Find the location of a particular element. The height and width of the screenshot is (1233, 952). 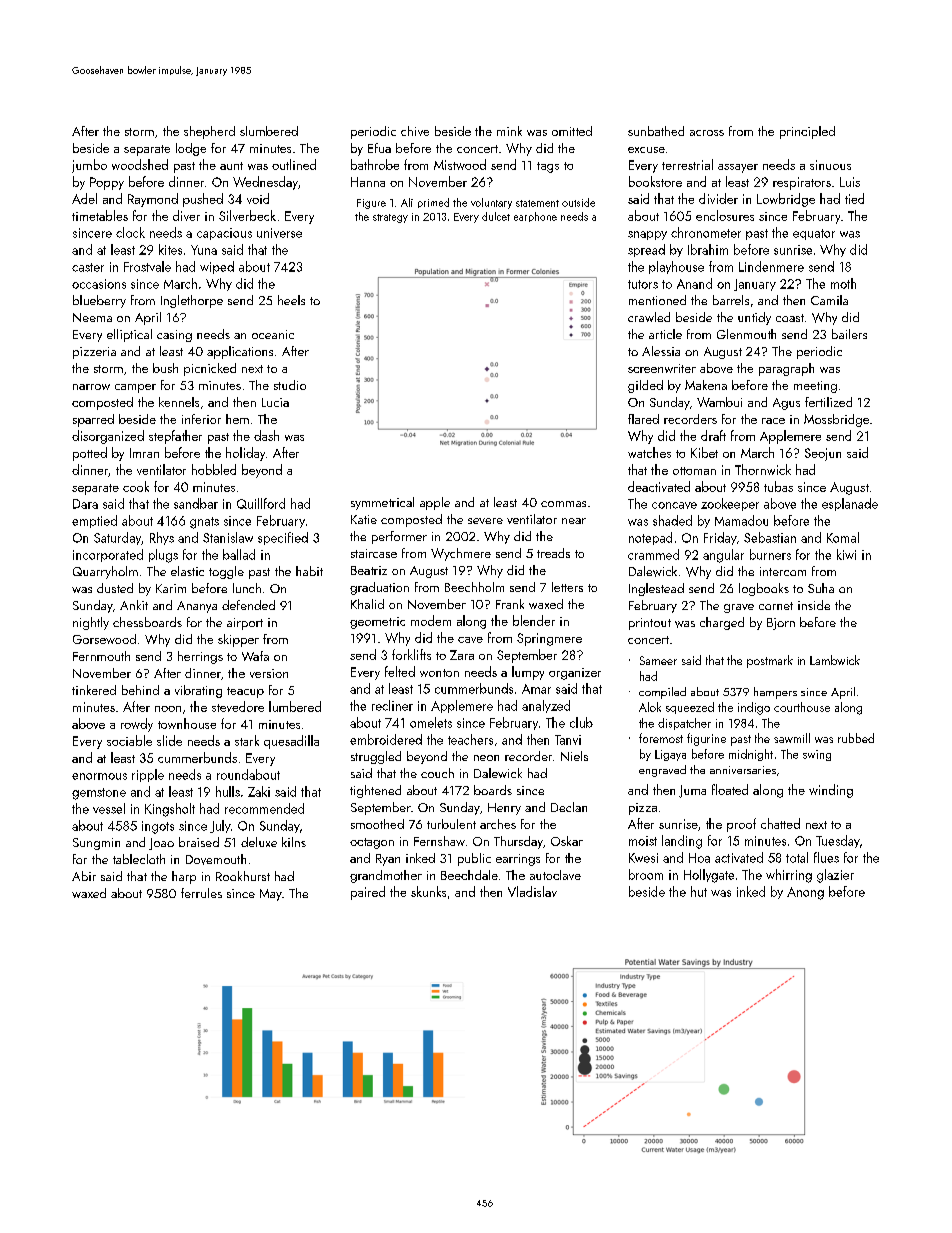

autoclave is located at coordinates (555, 875).
